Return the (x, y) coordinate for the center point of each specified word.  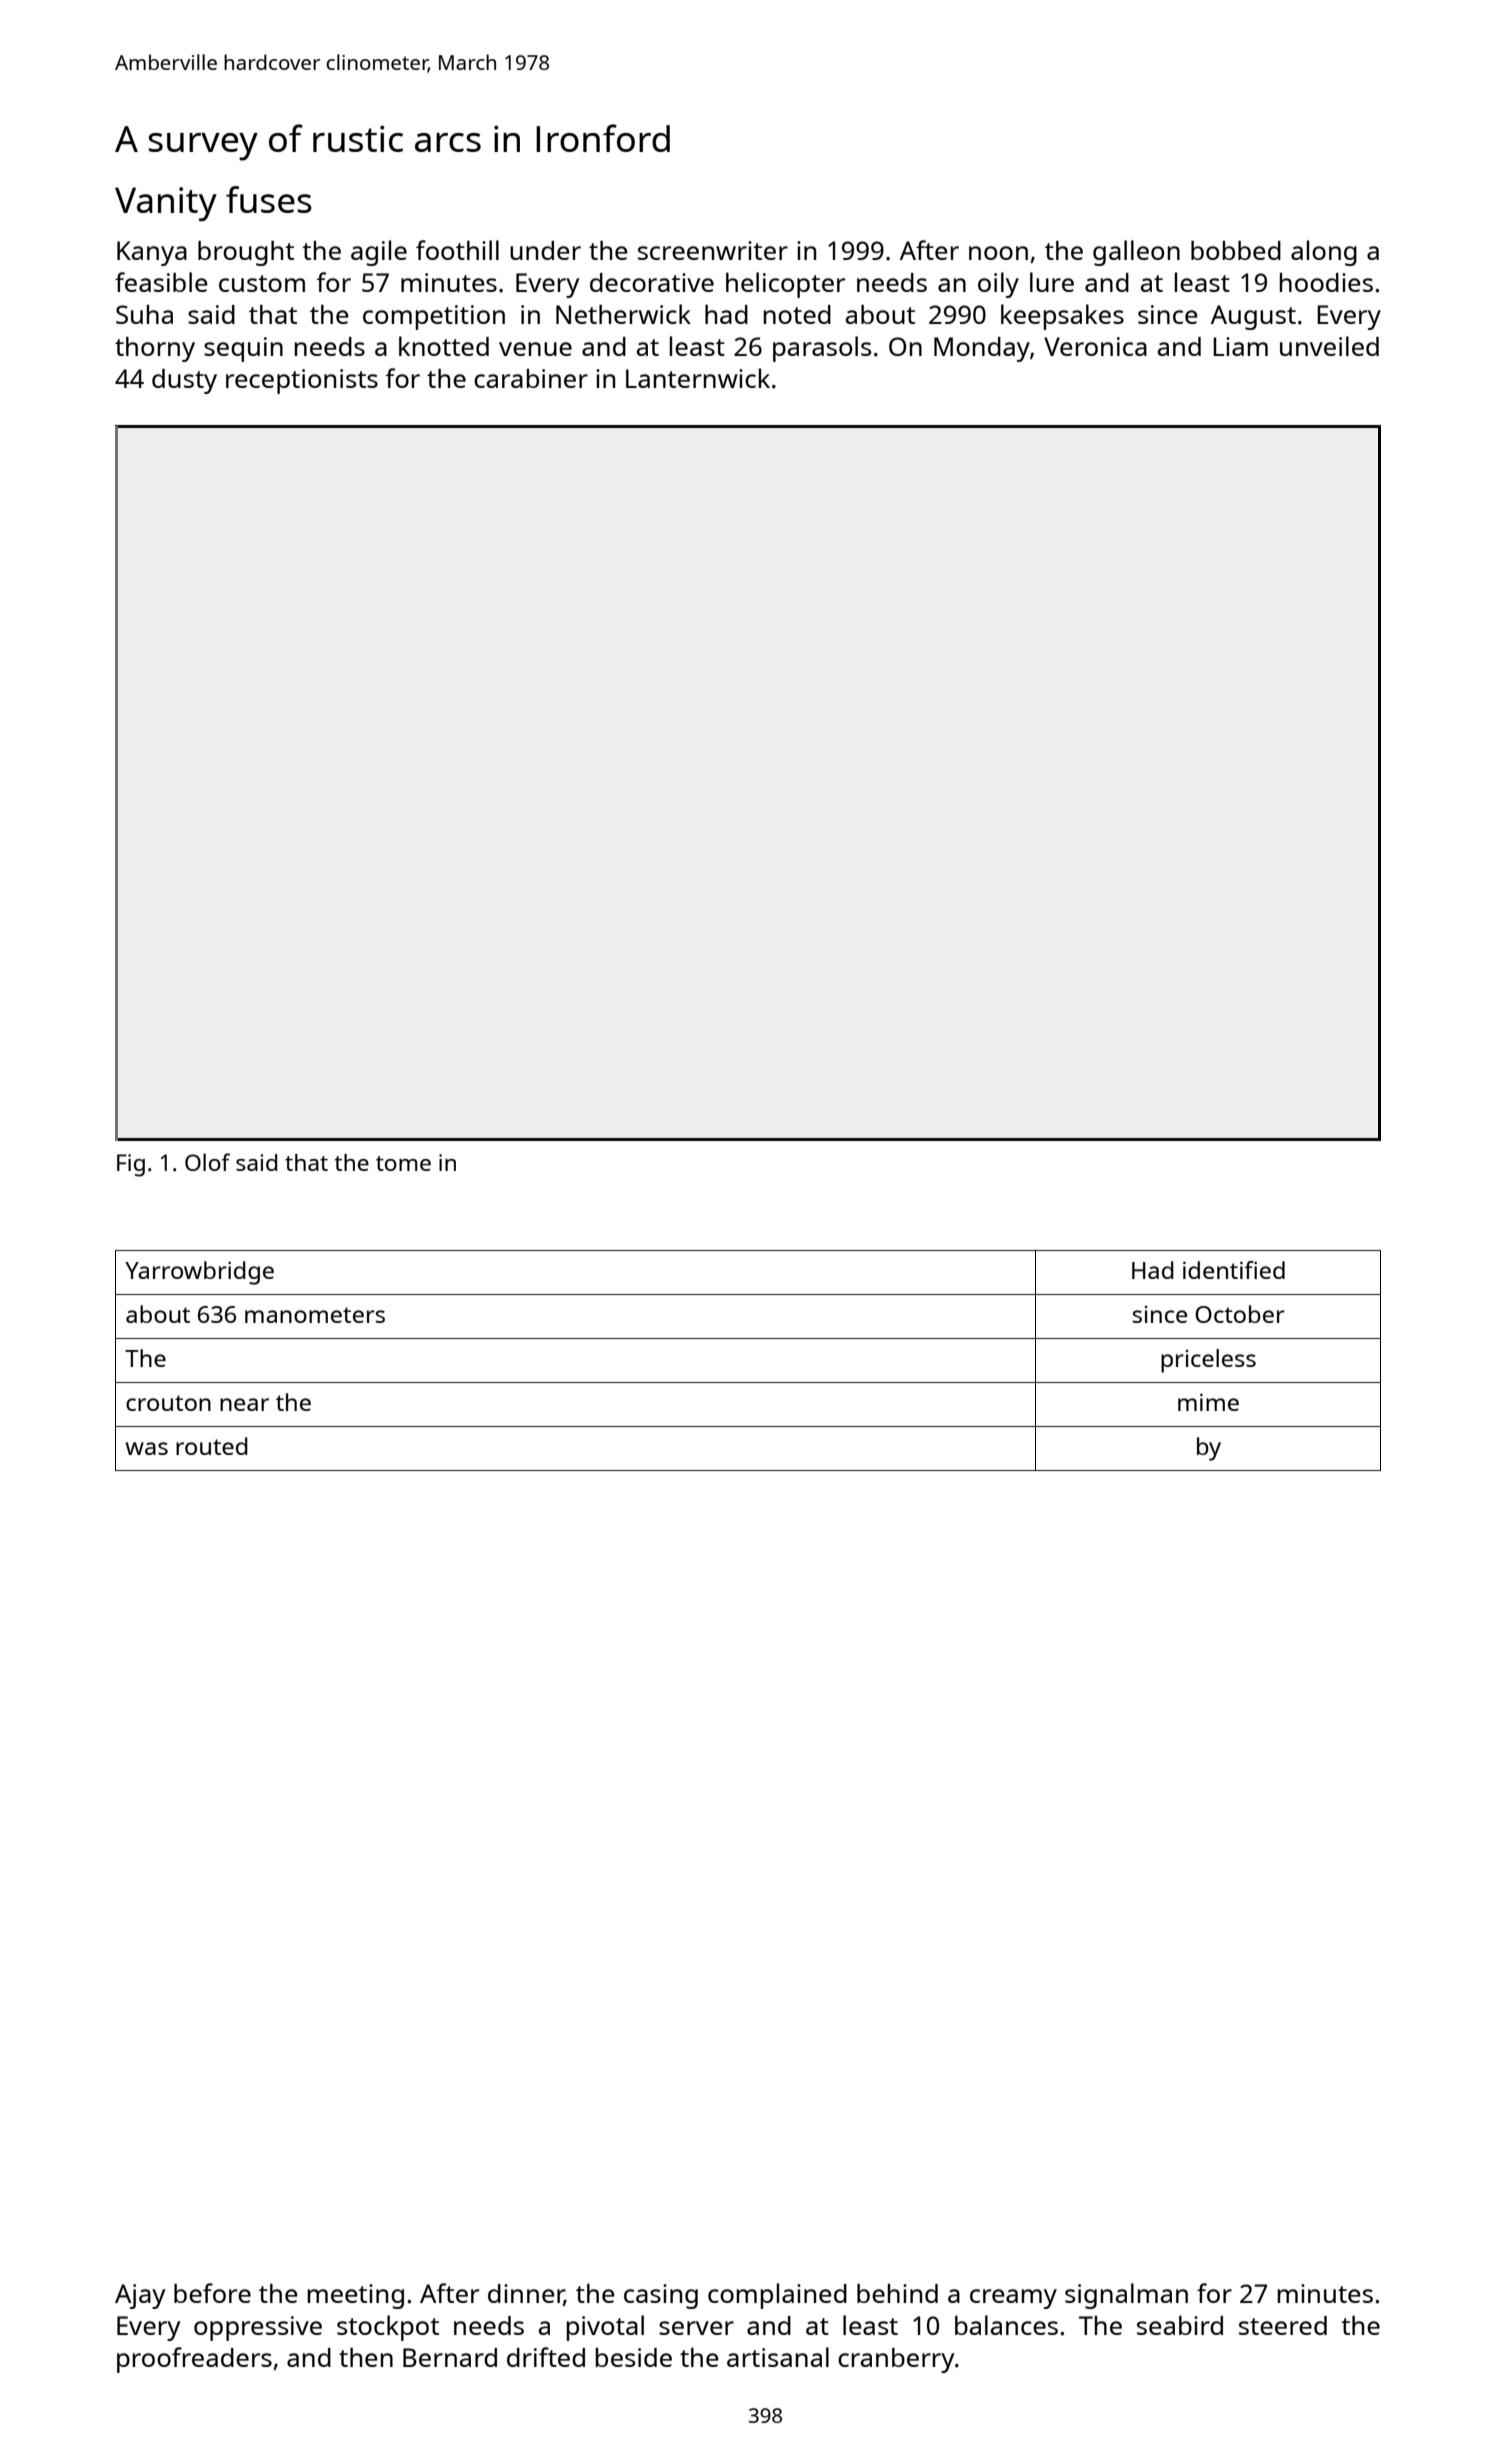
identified (1234, 1270)
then (366, 2357)
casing (661, 2296)
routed (212, 1446)
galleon (1136, 253)
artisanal (778, 2357)
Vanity (166, 204)
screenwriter (713, 250)
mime (1208, 1402)
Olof (207, 1162)
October (1240, 1314)
